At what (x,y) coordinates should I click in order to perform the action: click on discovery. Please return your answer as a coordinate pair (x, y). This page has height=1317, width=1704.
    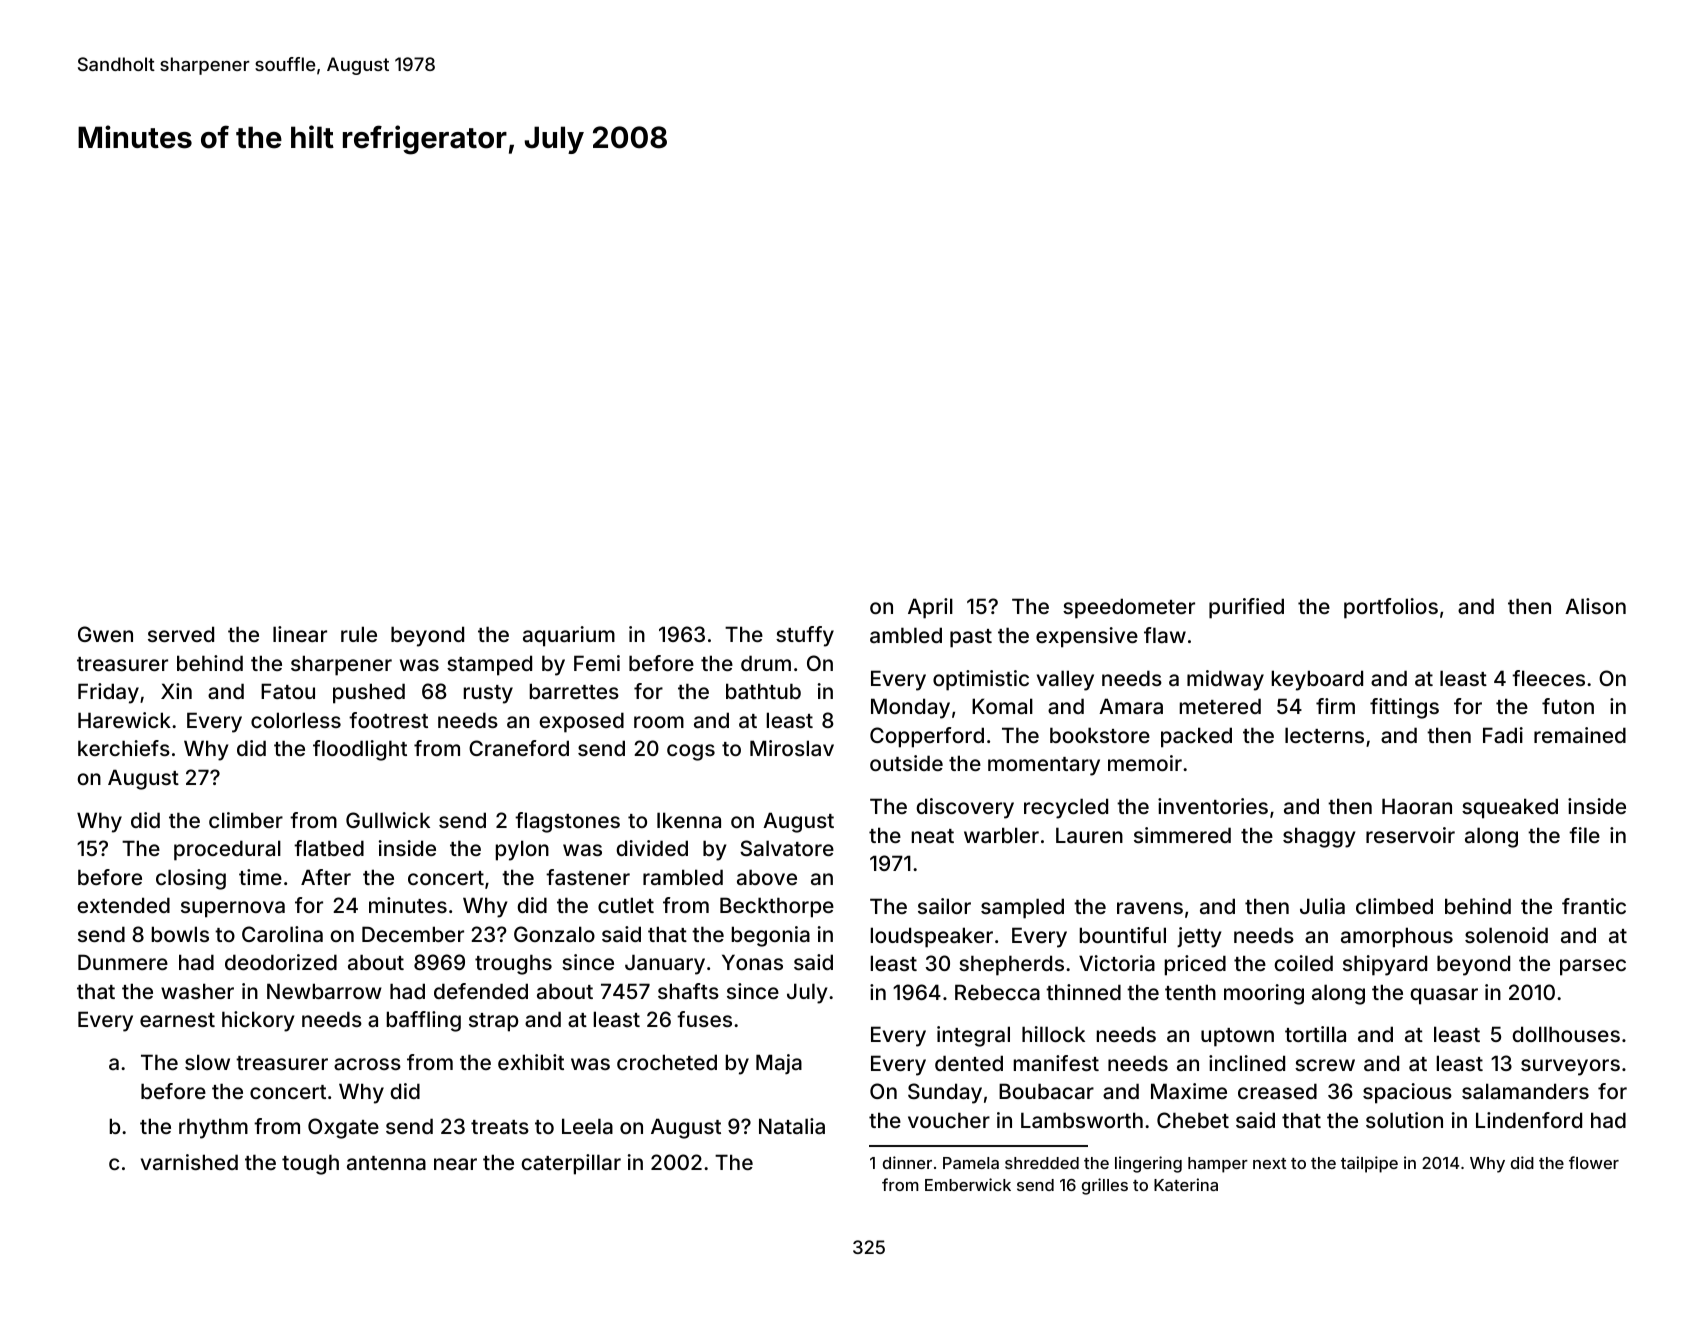
    Looking at the image, I should click on (965, 808).
